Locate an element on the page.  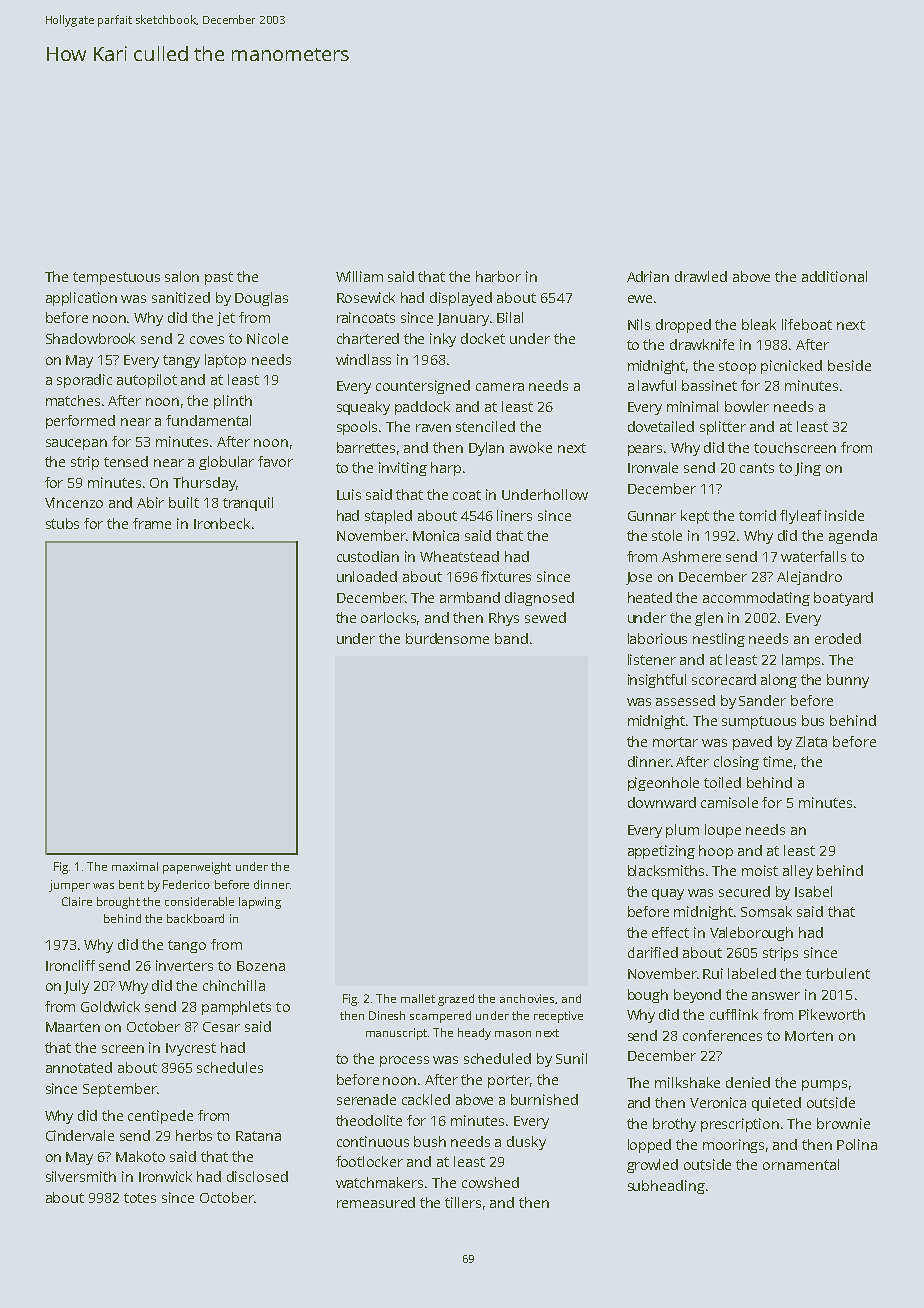
coves is located at coordinates (207, 340).
